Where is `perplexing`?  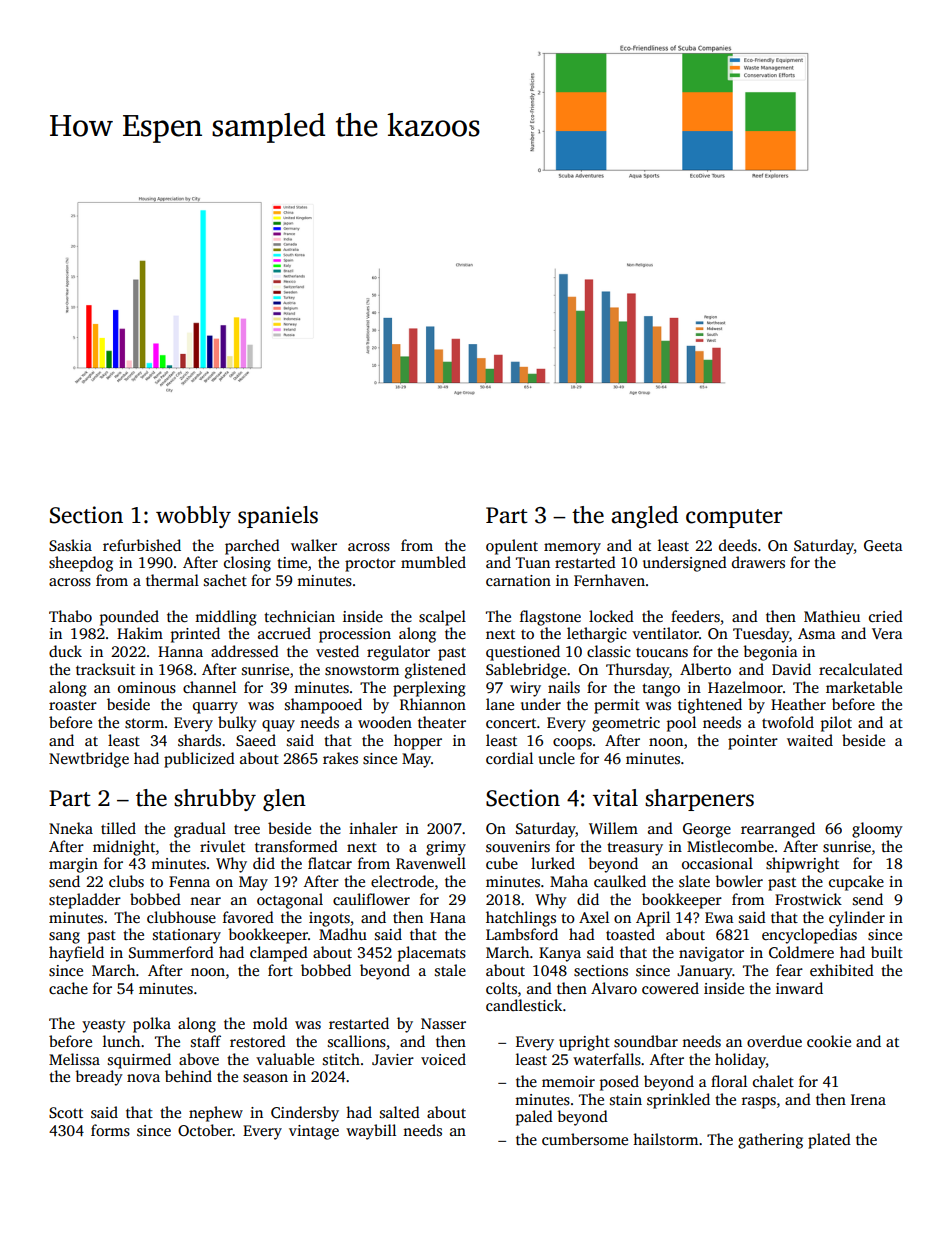
perplexing is located at coordinates (429, 689).
